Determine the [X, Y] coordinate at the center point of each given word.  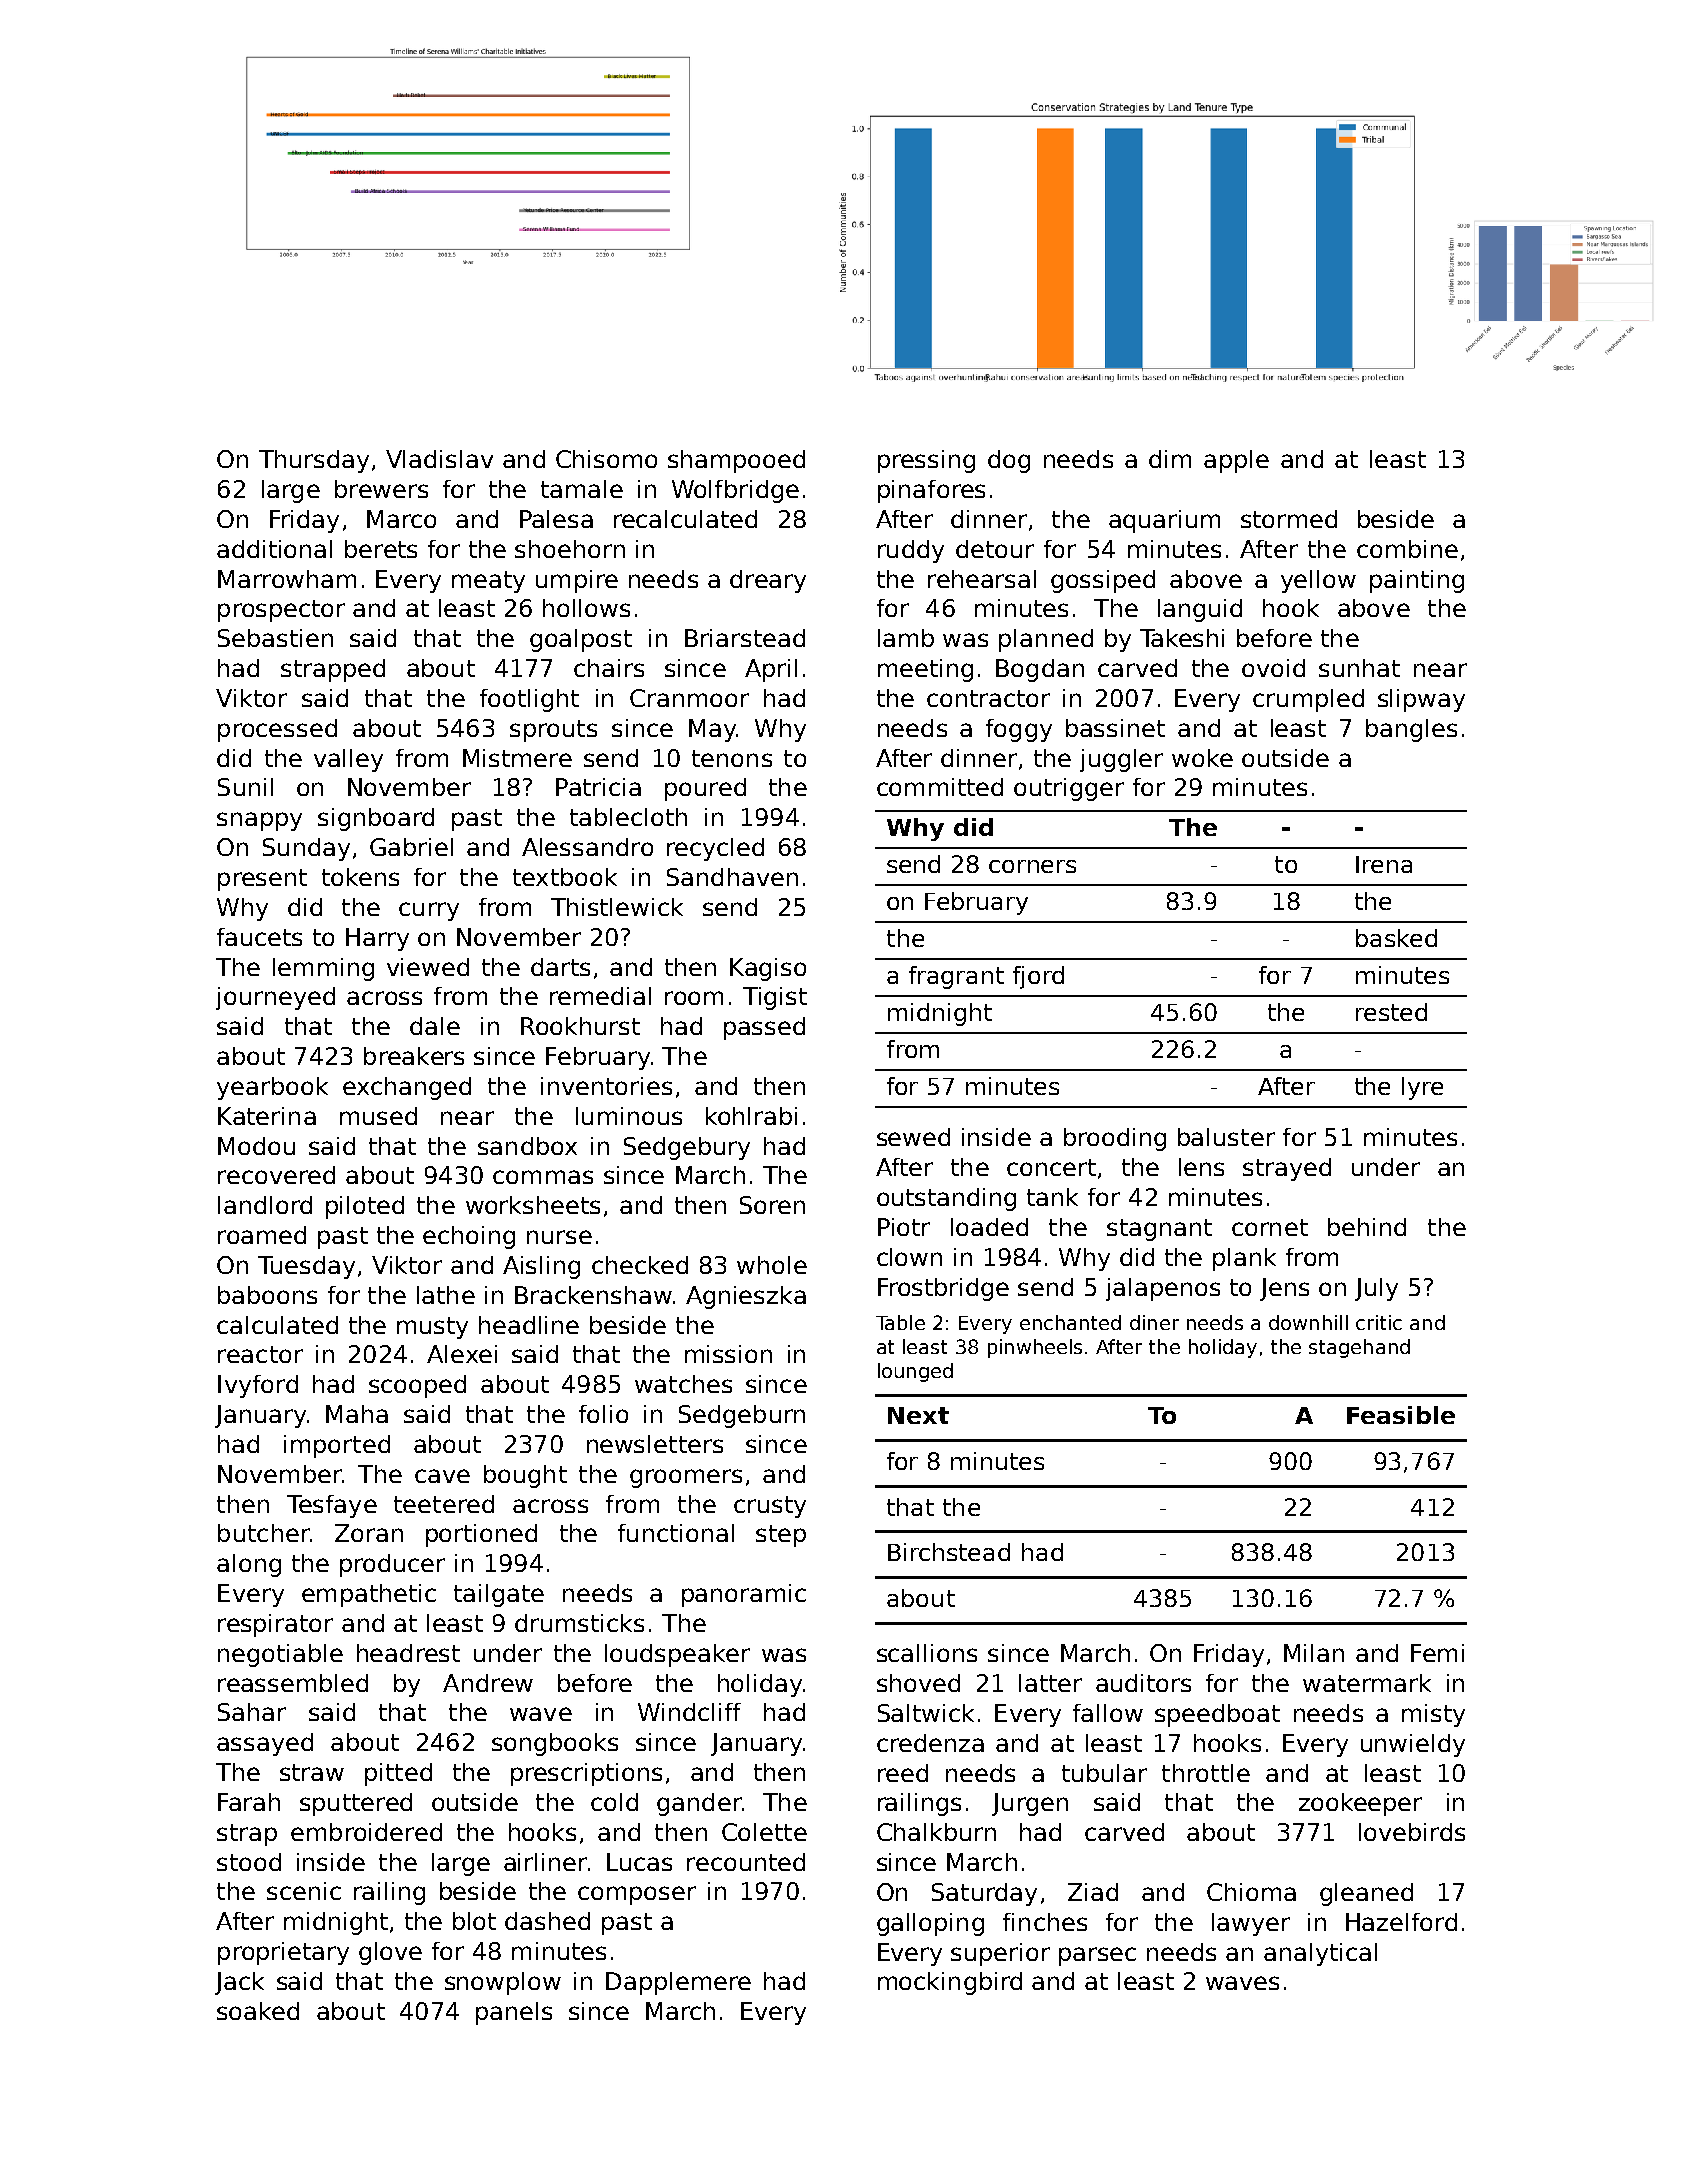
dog [1009, 461]
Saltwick [926, 1713]
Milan [1314, 1653]
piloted [365, 1207]
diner [1154, 1322]
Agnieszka [746, 1297]
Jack [239, 1983]
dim [1170, 459]
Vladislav [439, 459]
